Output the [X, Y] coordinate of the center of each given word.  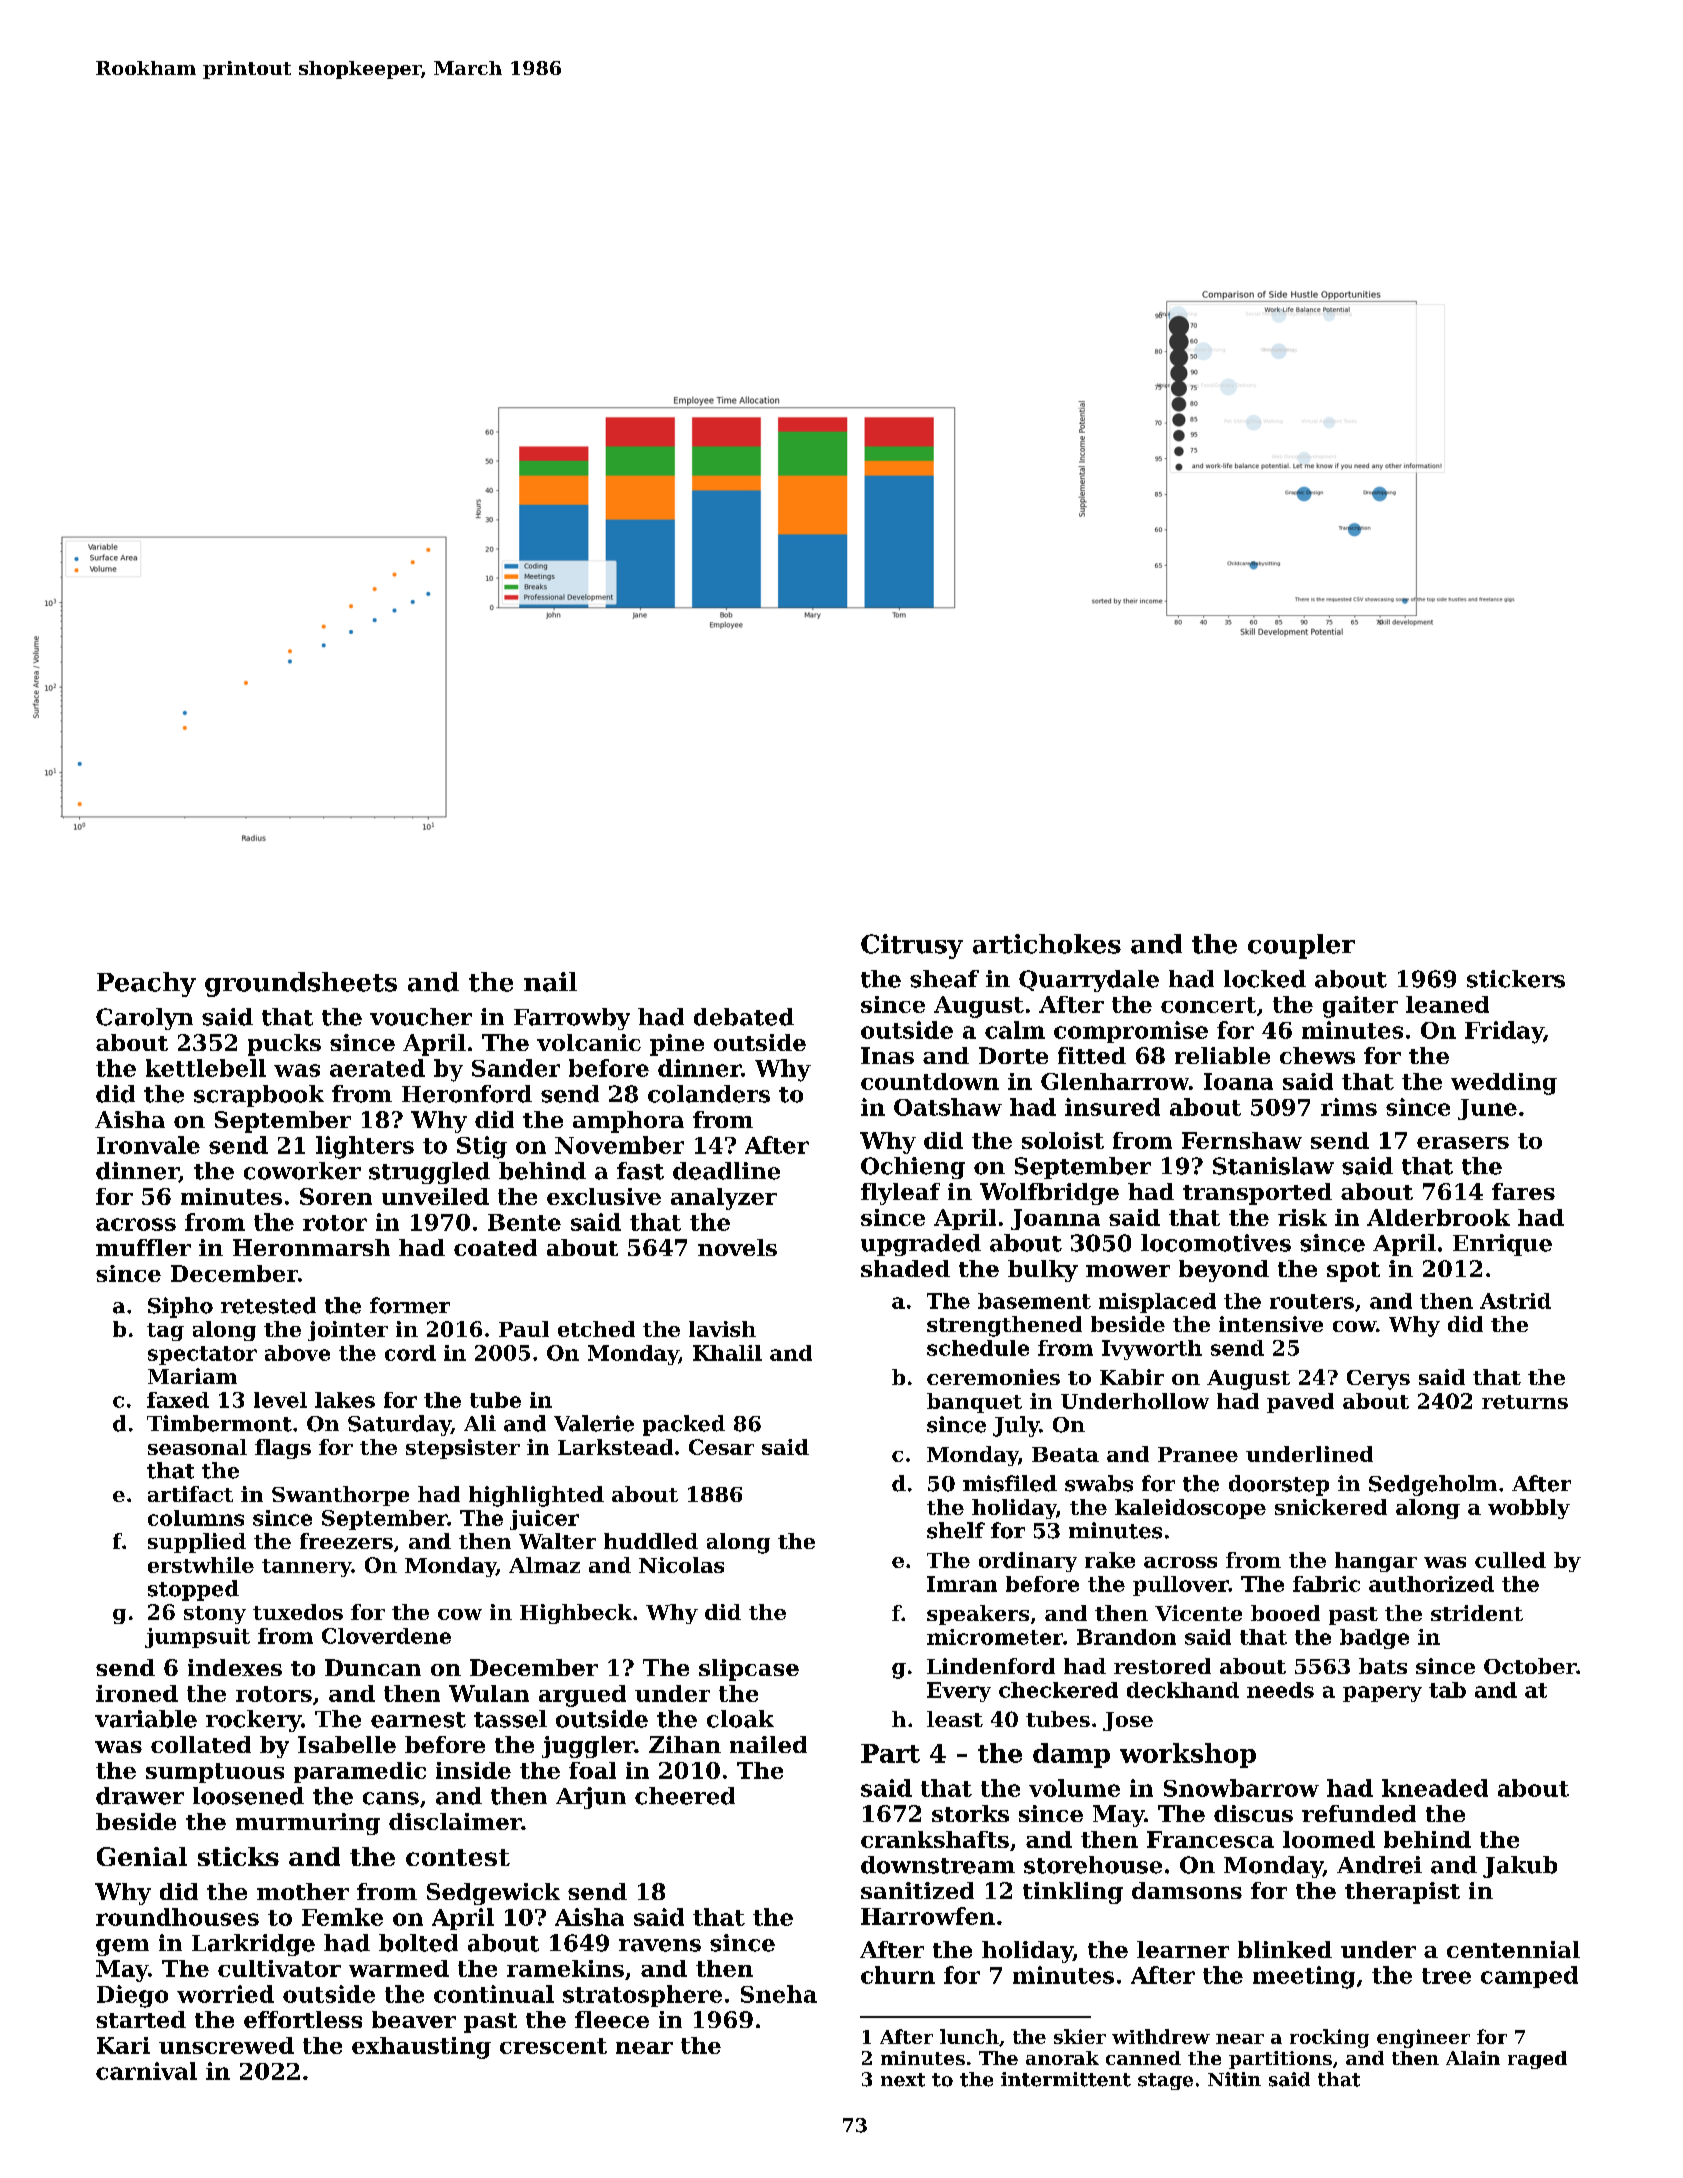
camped [1529, 1977]
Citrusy [912, 946]
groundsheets [301, 984]
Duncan [373, 1667]
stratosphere [642, 1996]
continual [494, 1994]
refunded [1359, 1813]
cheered [685, 1796]
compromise [1131, 1032]
